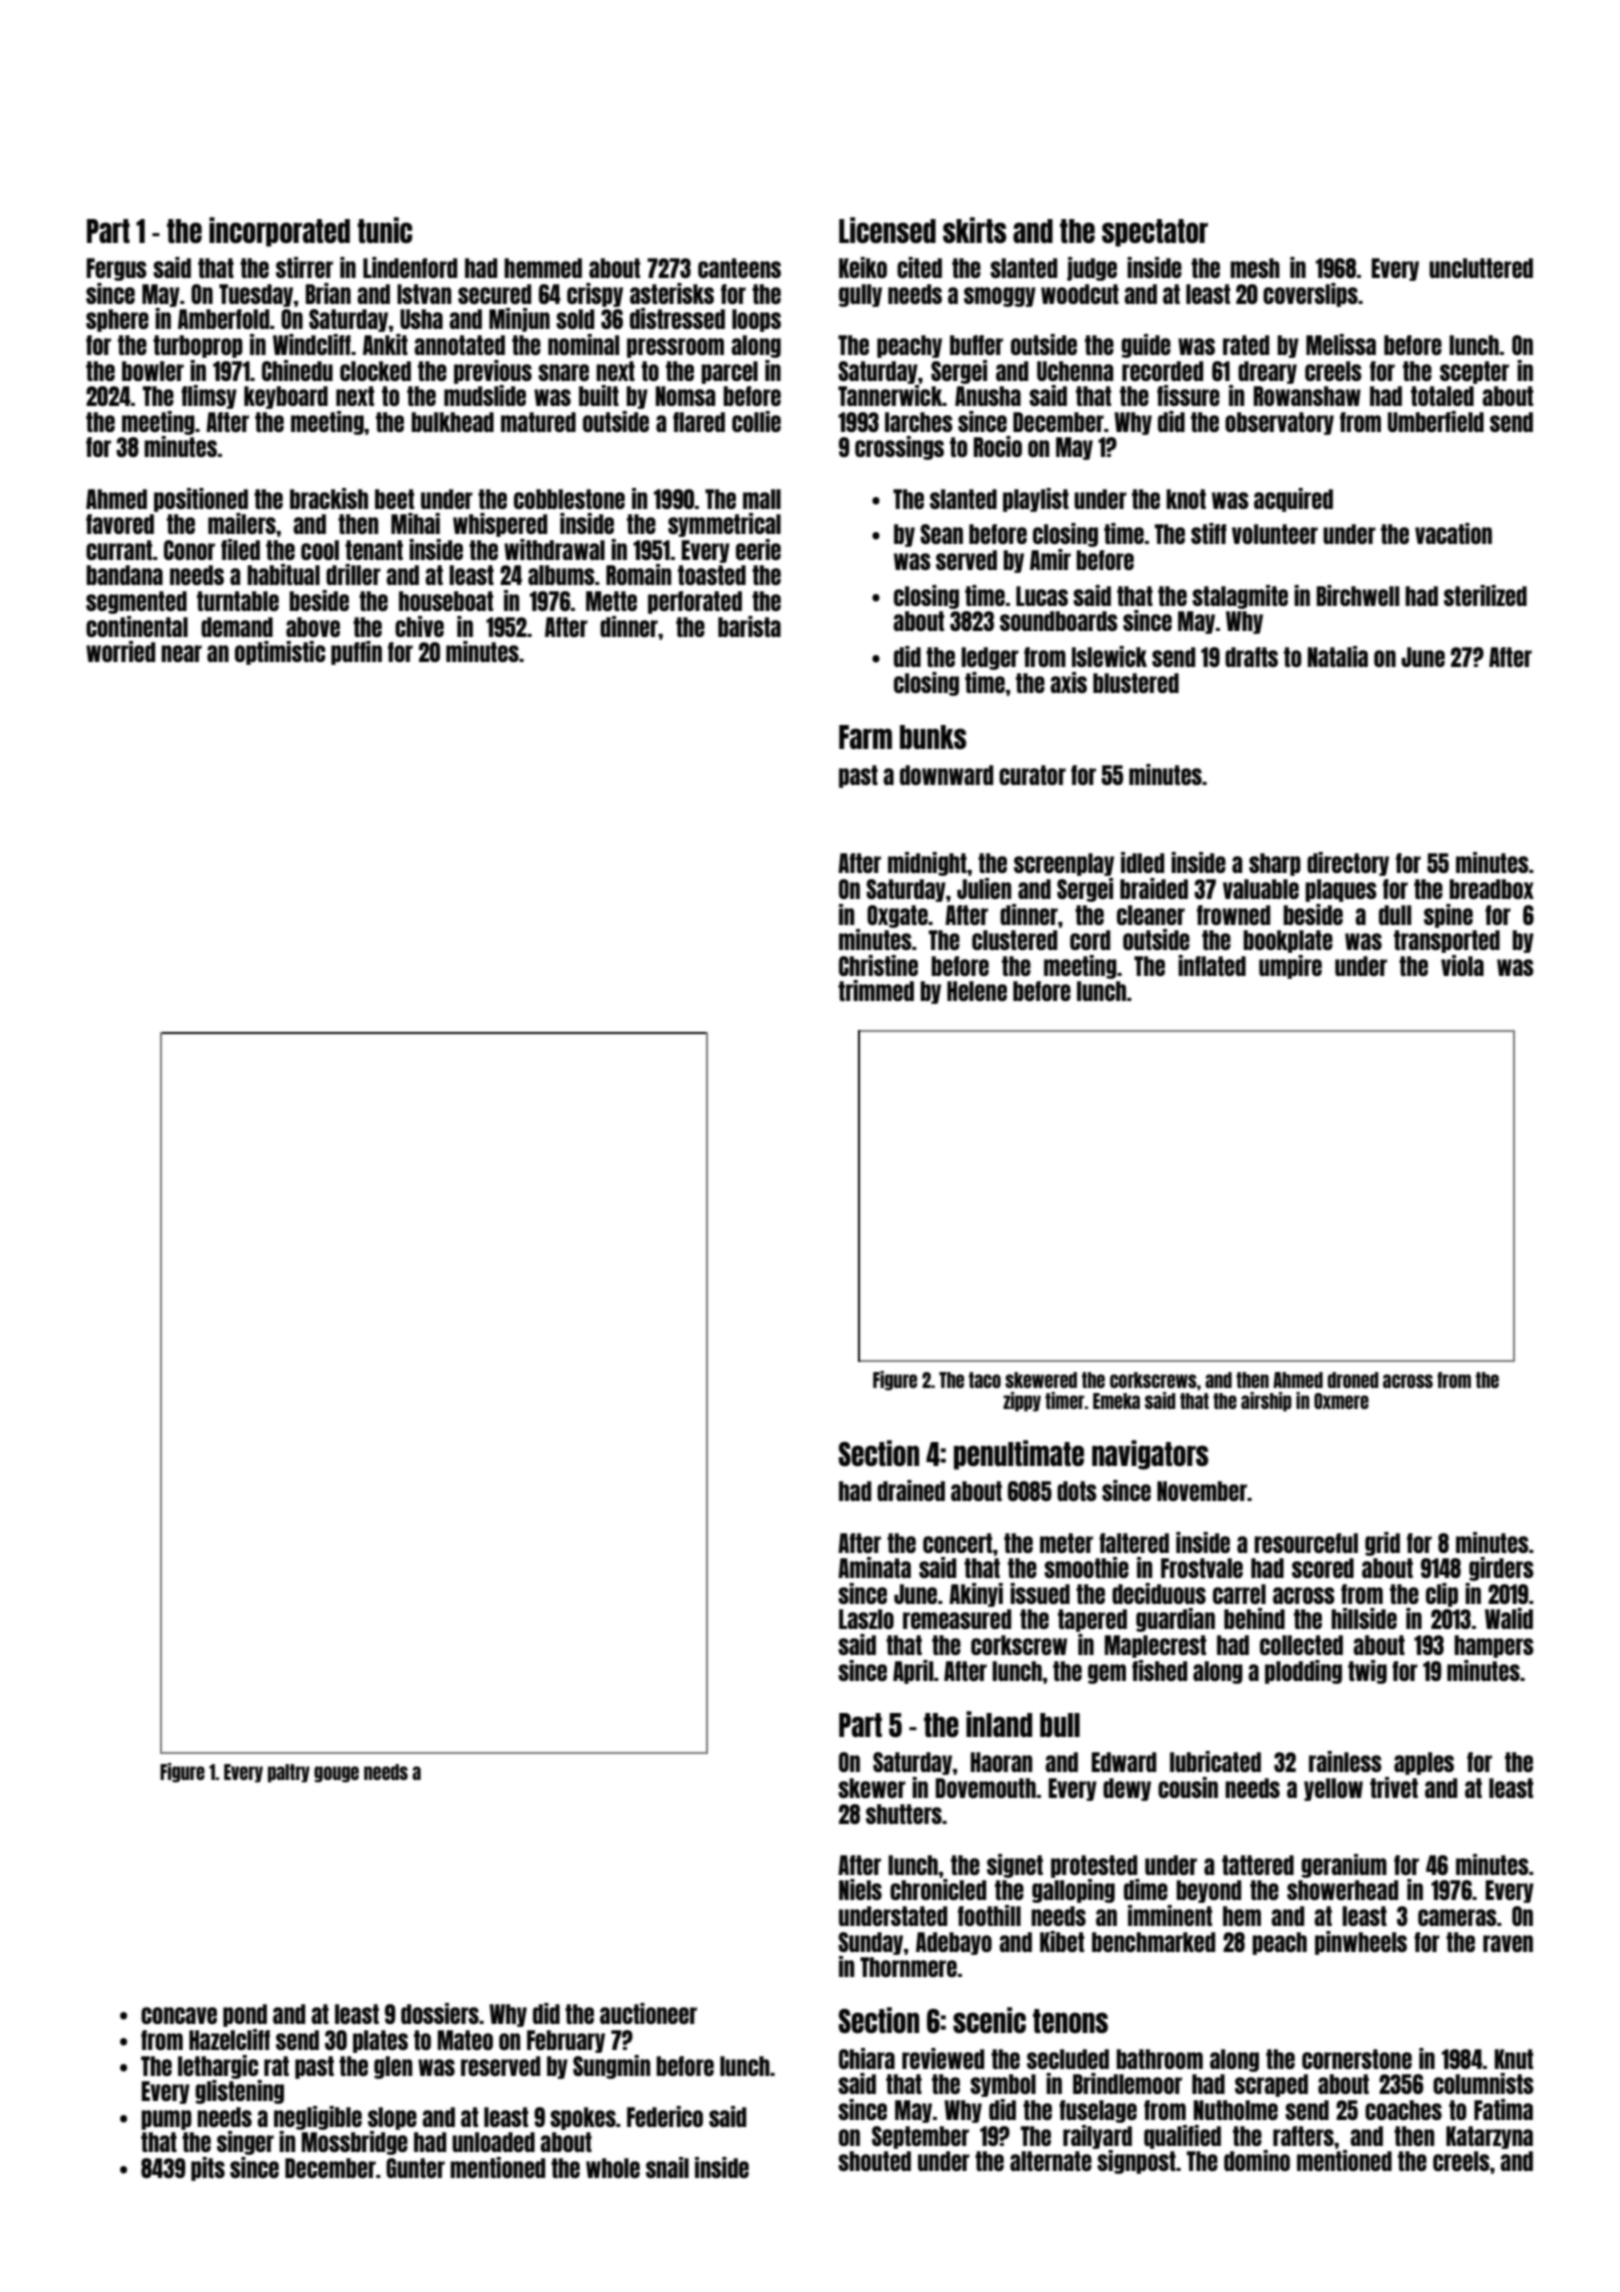  I want to click on inflated, so click(1212, 965).
